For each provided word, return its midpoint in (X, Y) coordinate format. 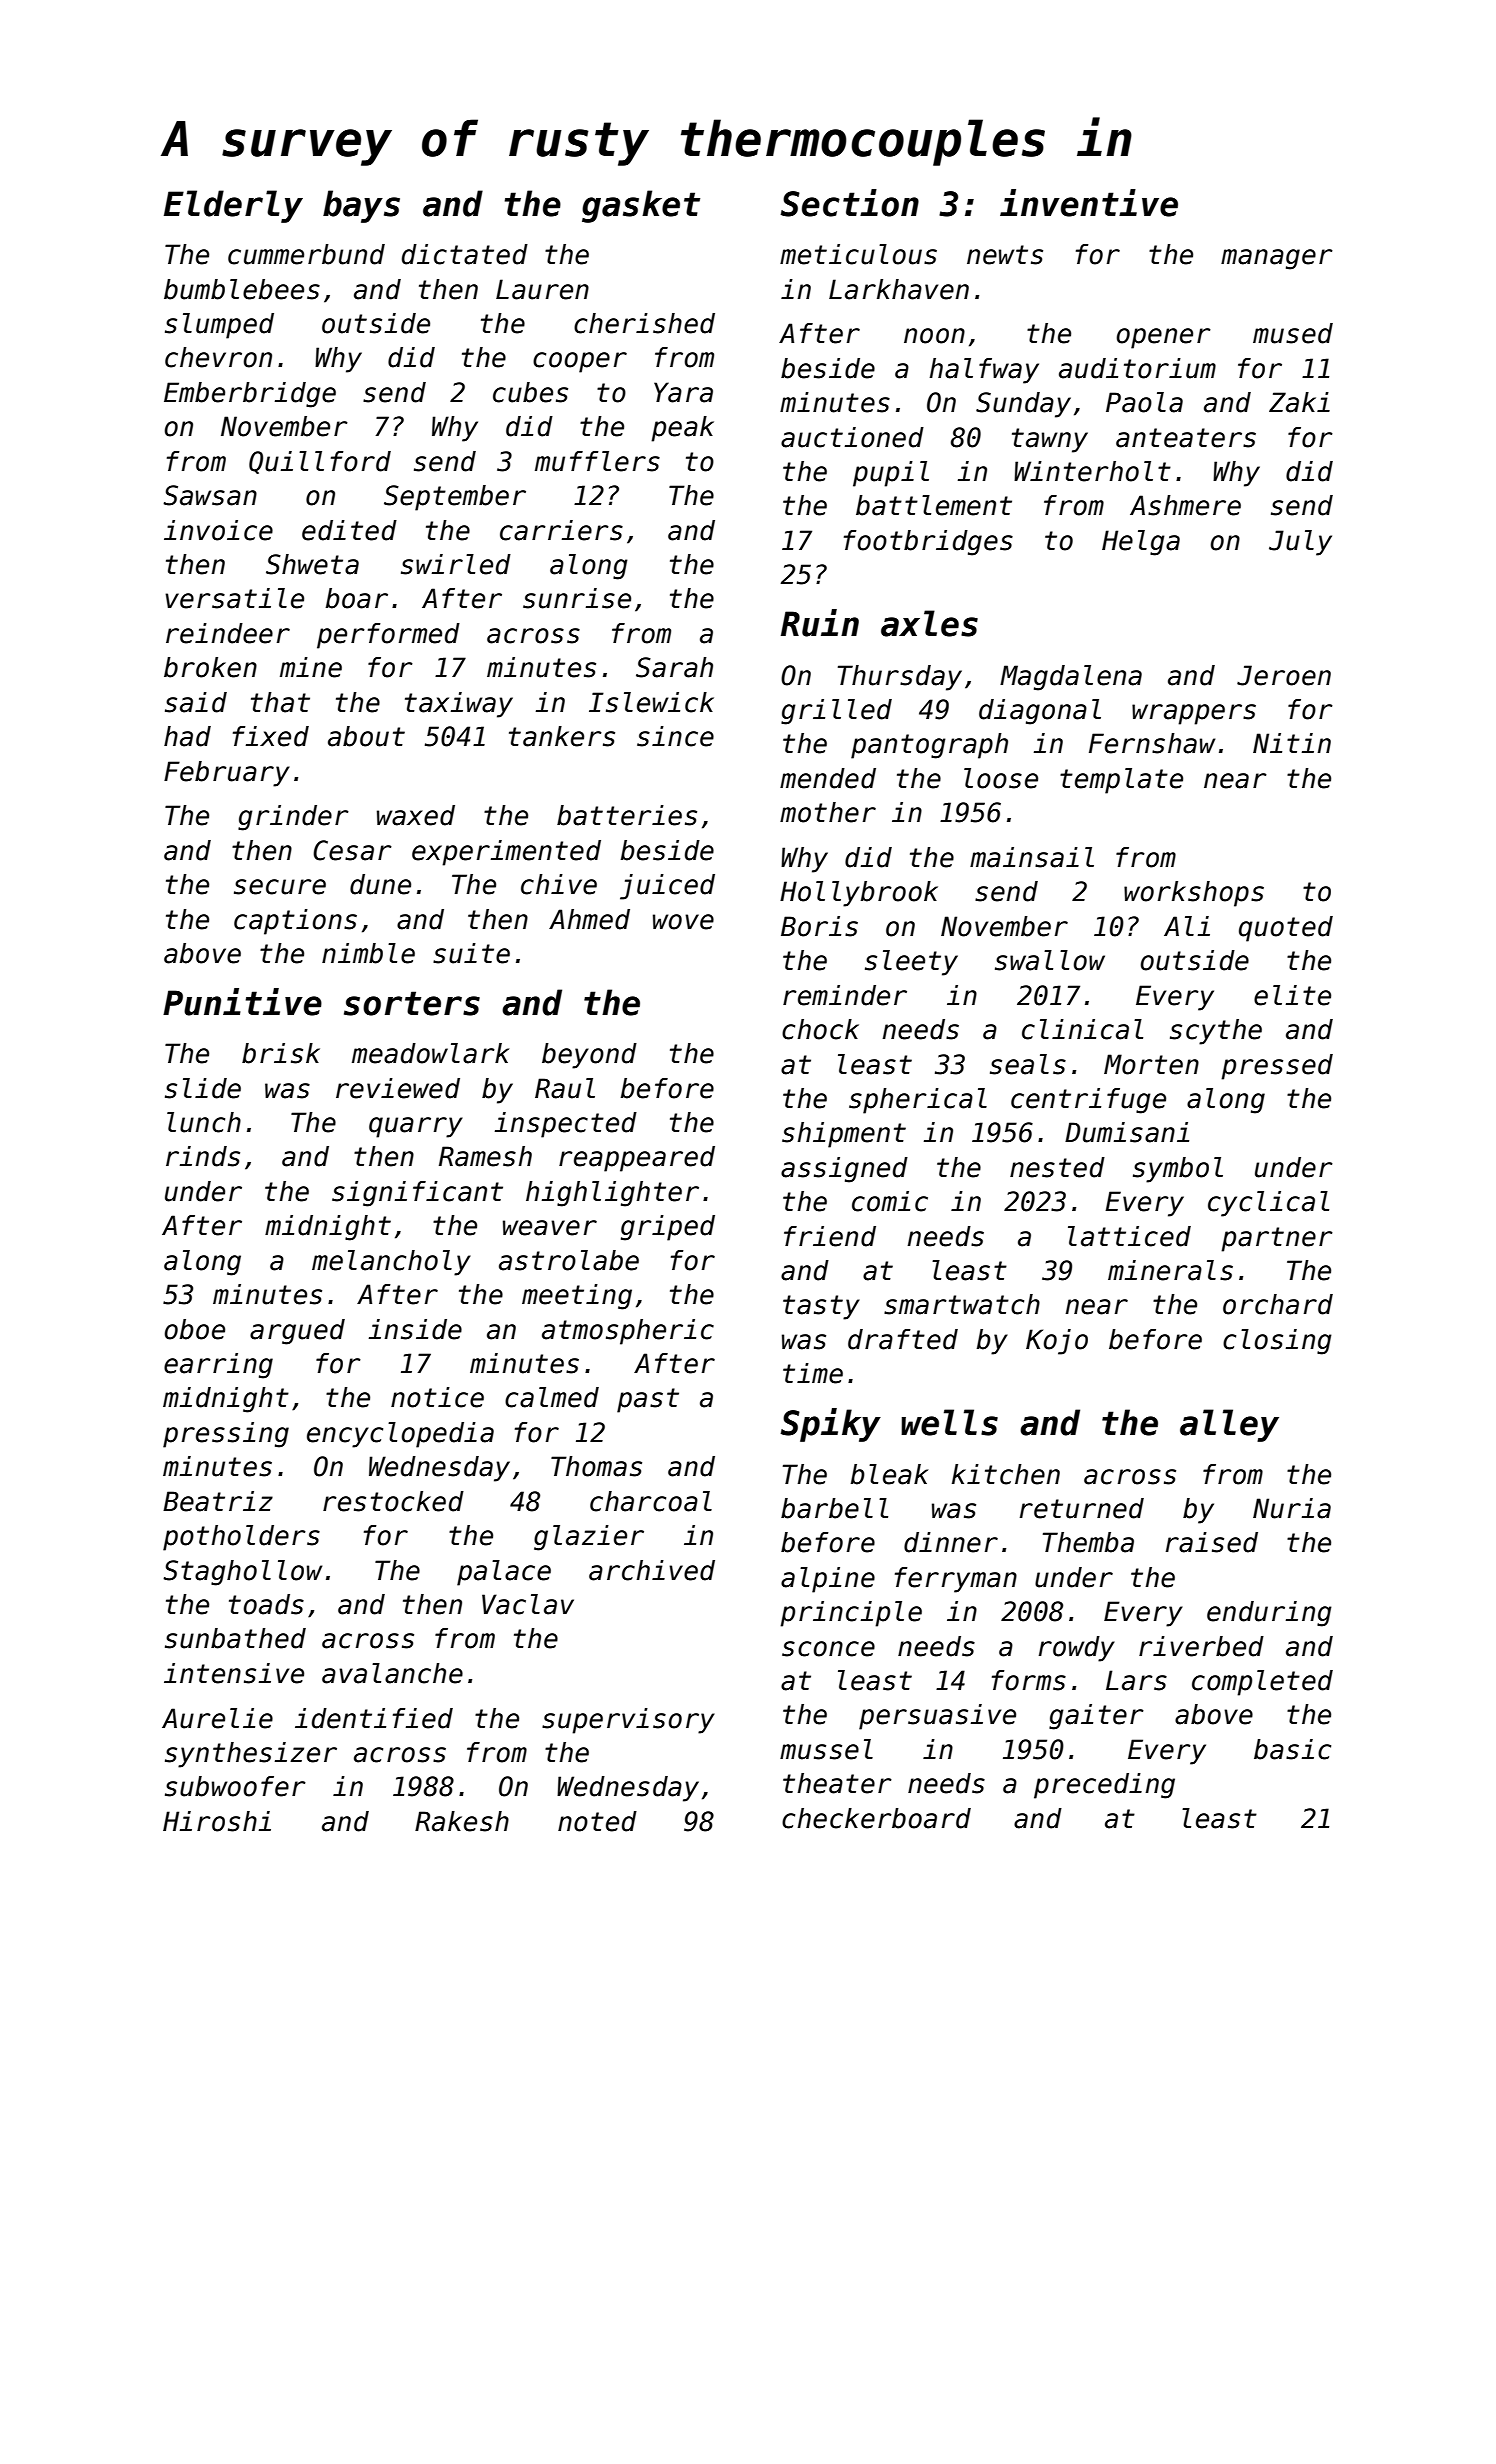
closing (1277, 1342)
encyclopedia (400, 1435)
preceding (1104, 1786)
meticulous (858, 254)
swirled (456, 564)
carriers (561, 530)
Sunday (1023, 405)
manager (1277, 259)
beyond (589, 1056)
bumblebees (242, 289)
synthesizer (251, 1755)
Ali (1187, 926)
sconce (828, 1649)
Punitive (242, 1002)
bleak (889, 1474)
